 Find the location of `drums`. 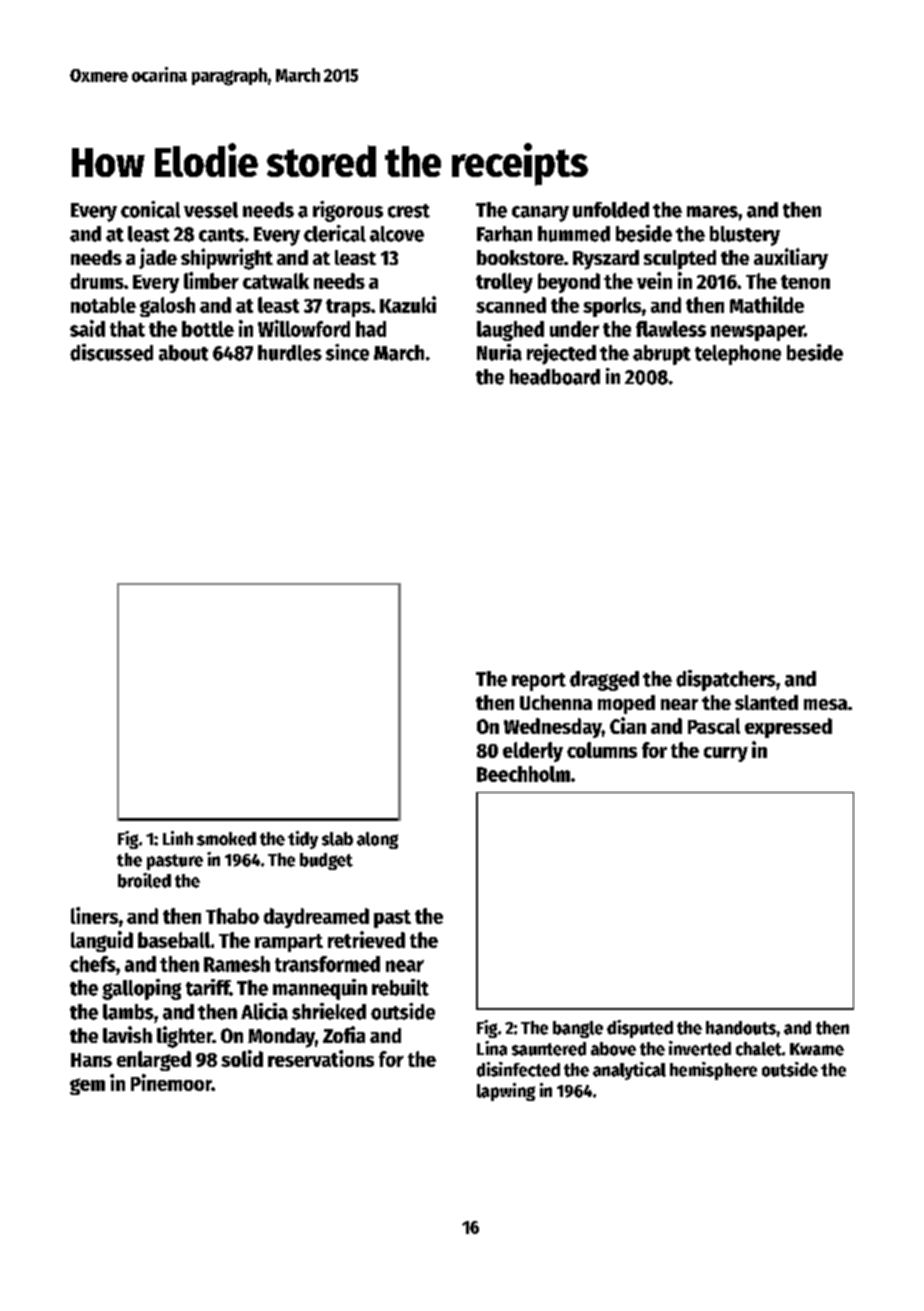

drums is located at coordinates (97, 281).
